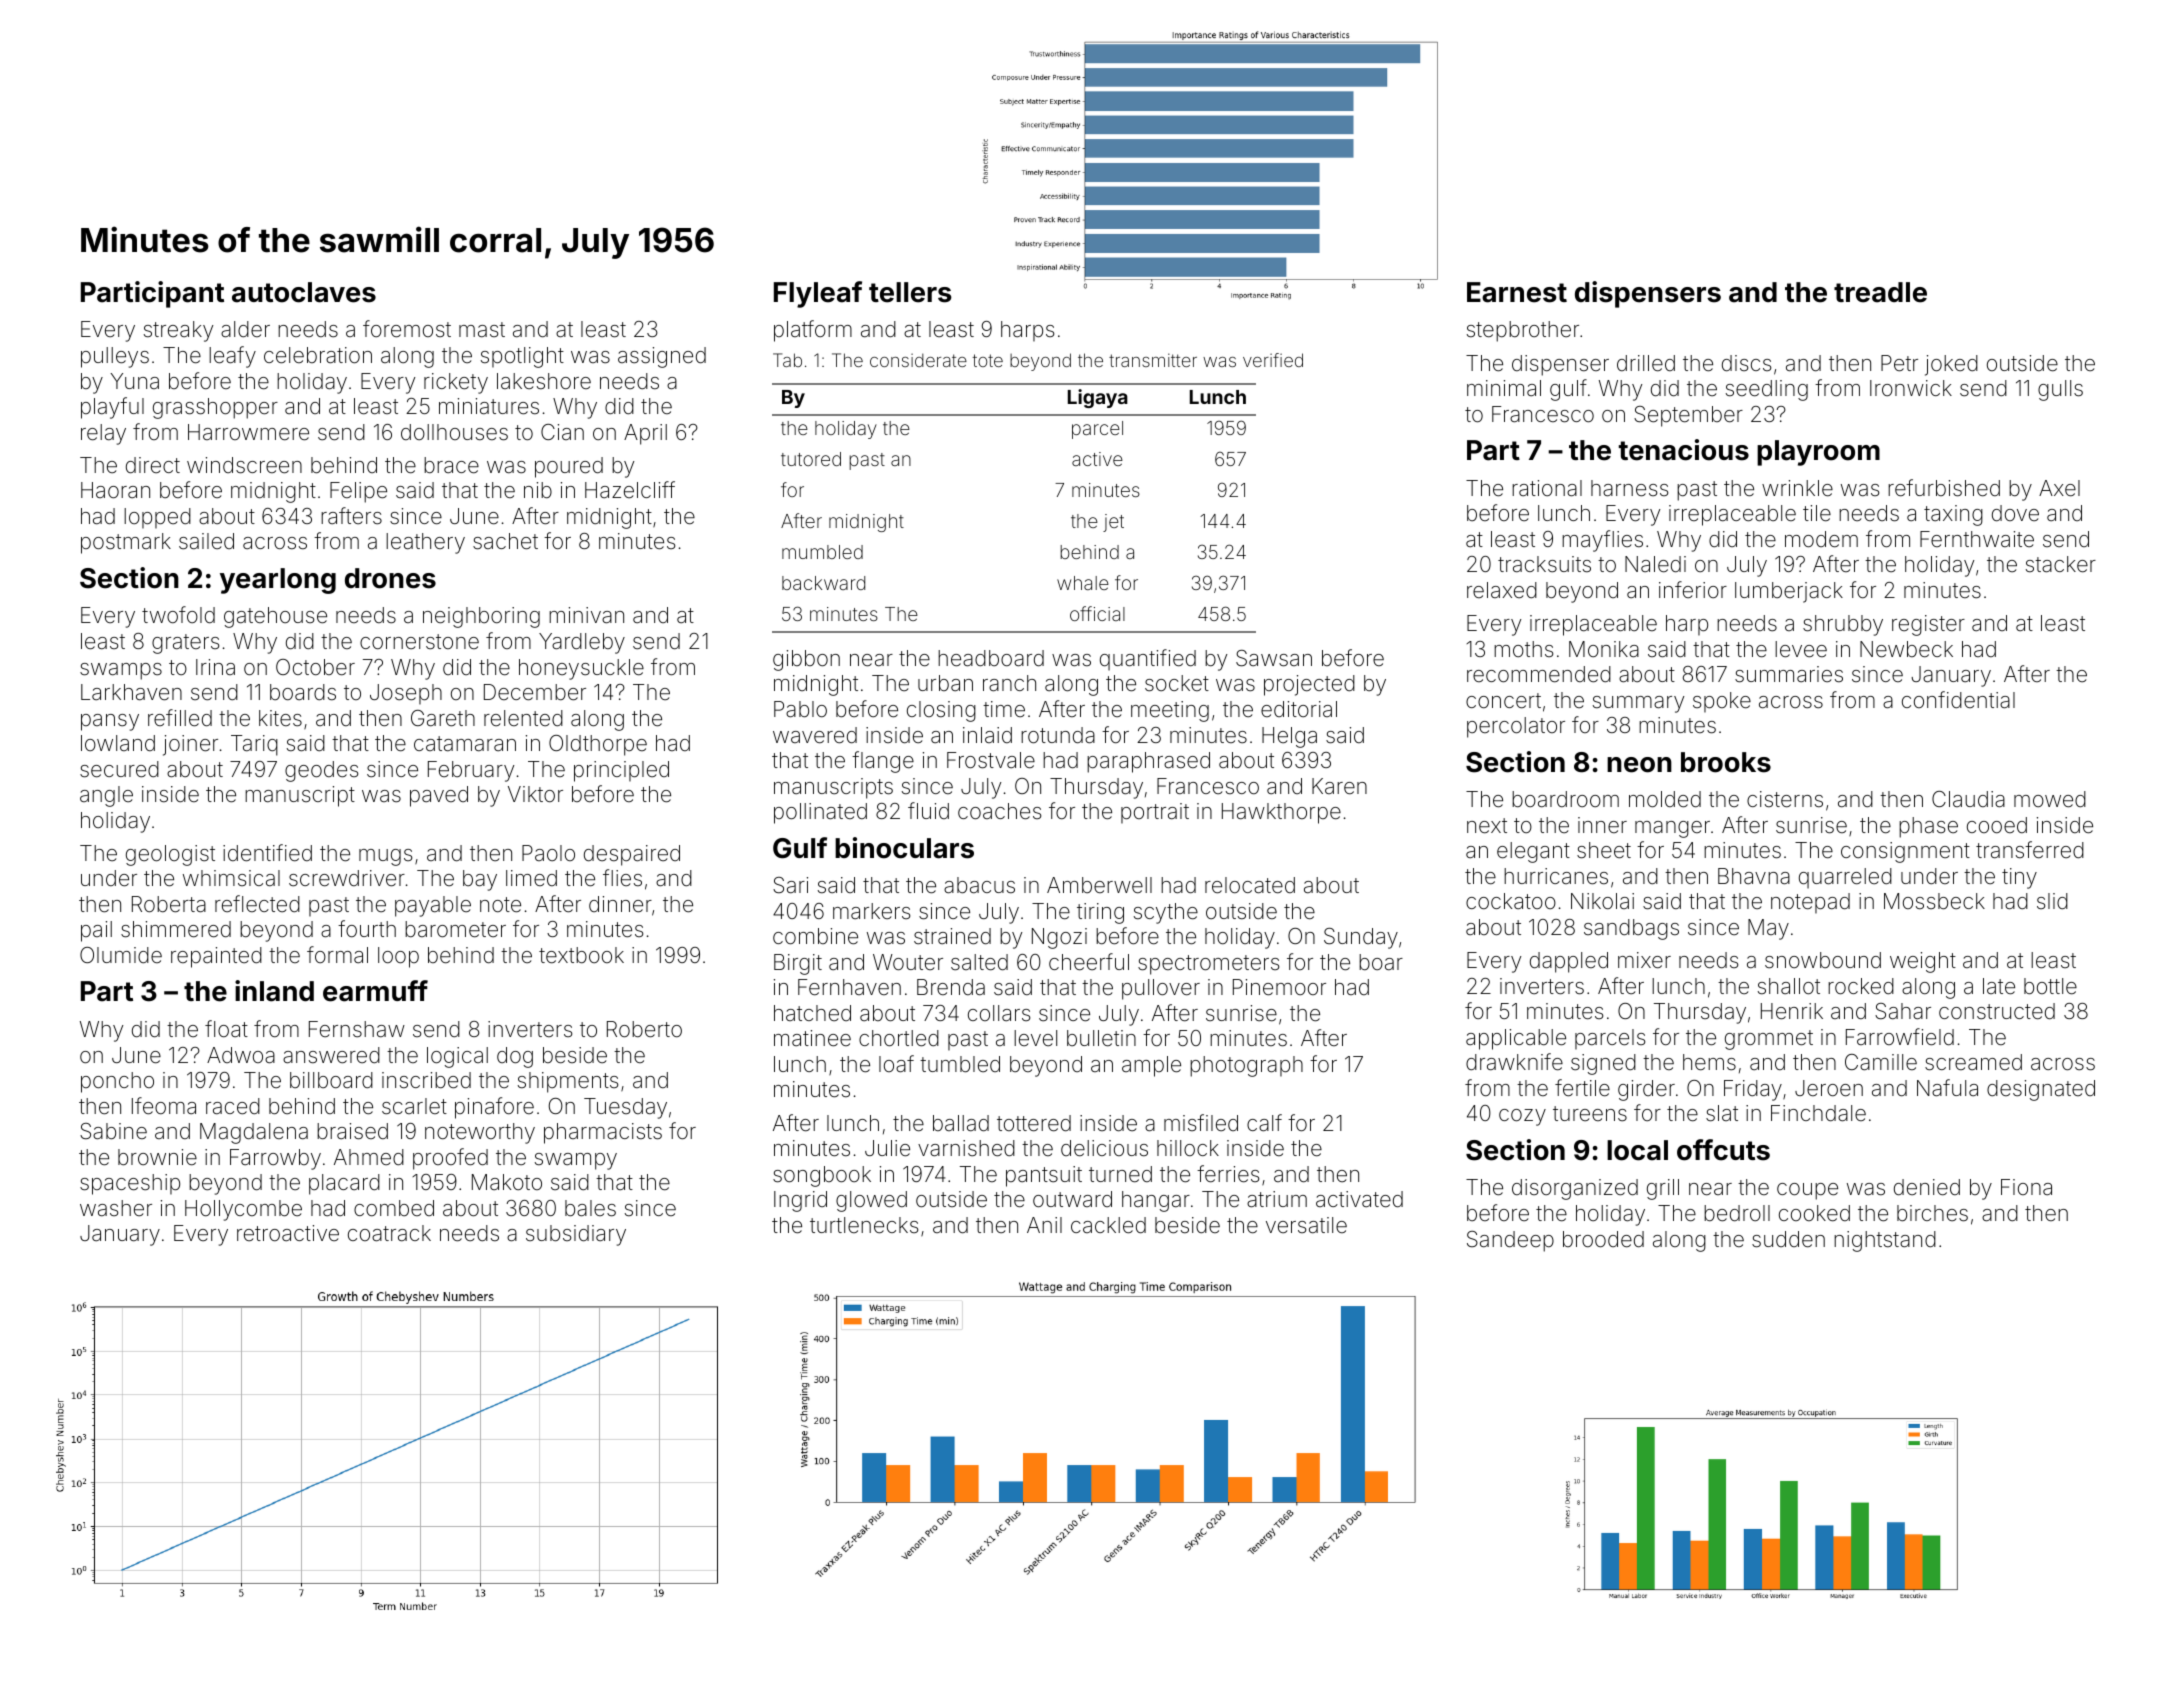  Describe the element at coordinates (910, 292) in the image. I see `tellers` at that location.
